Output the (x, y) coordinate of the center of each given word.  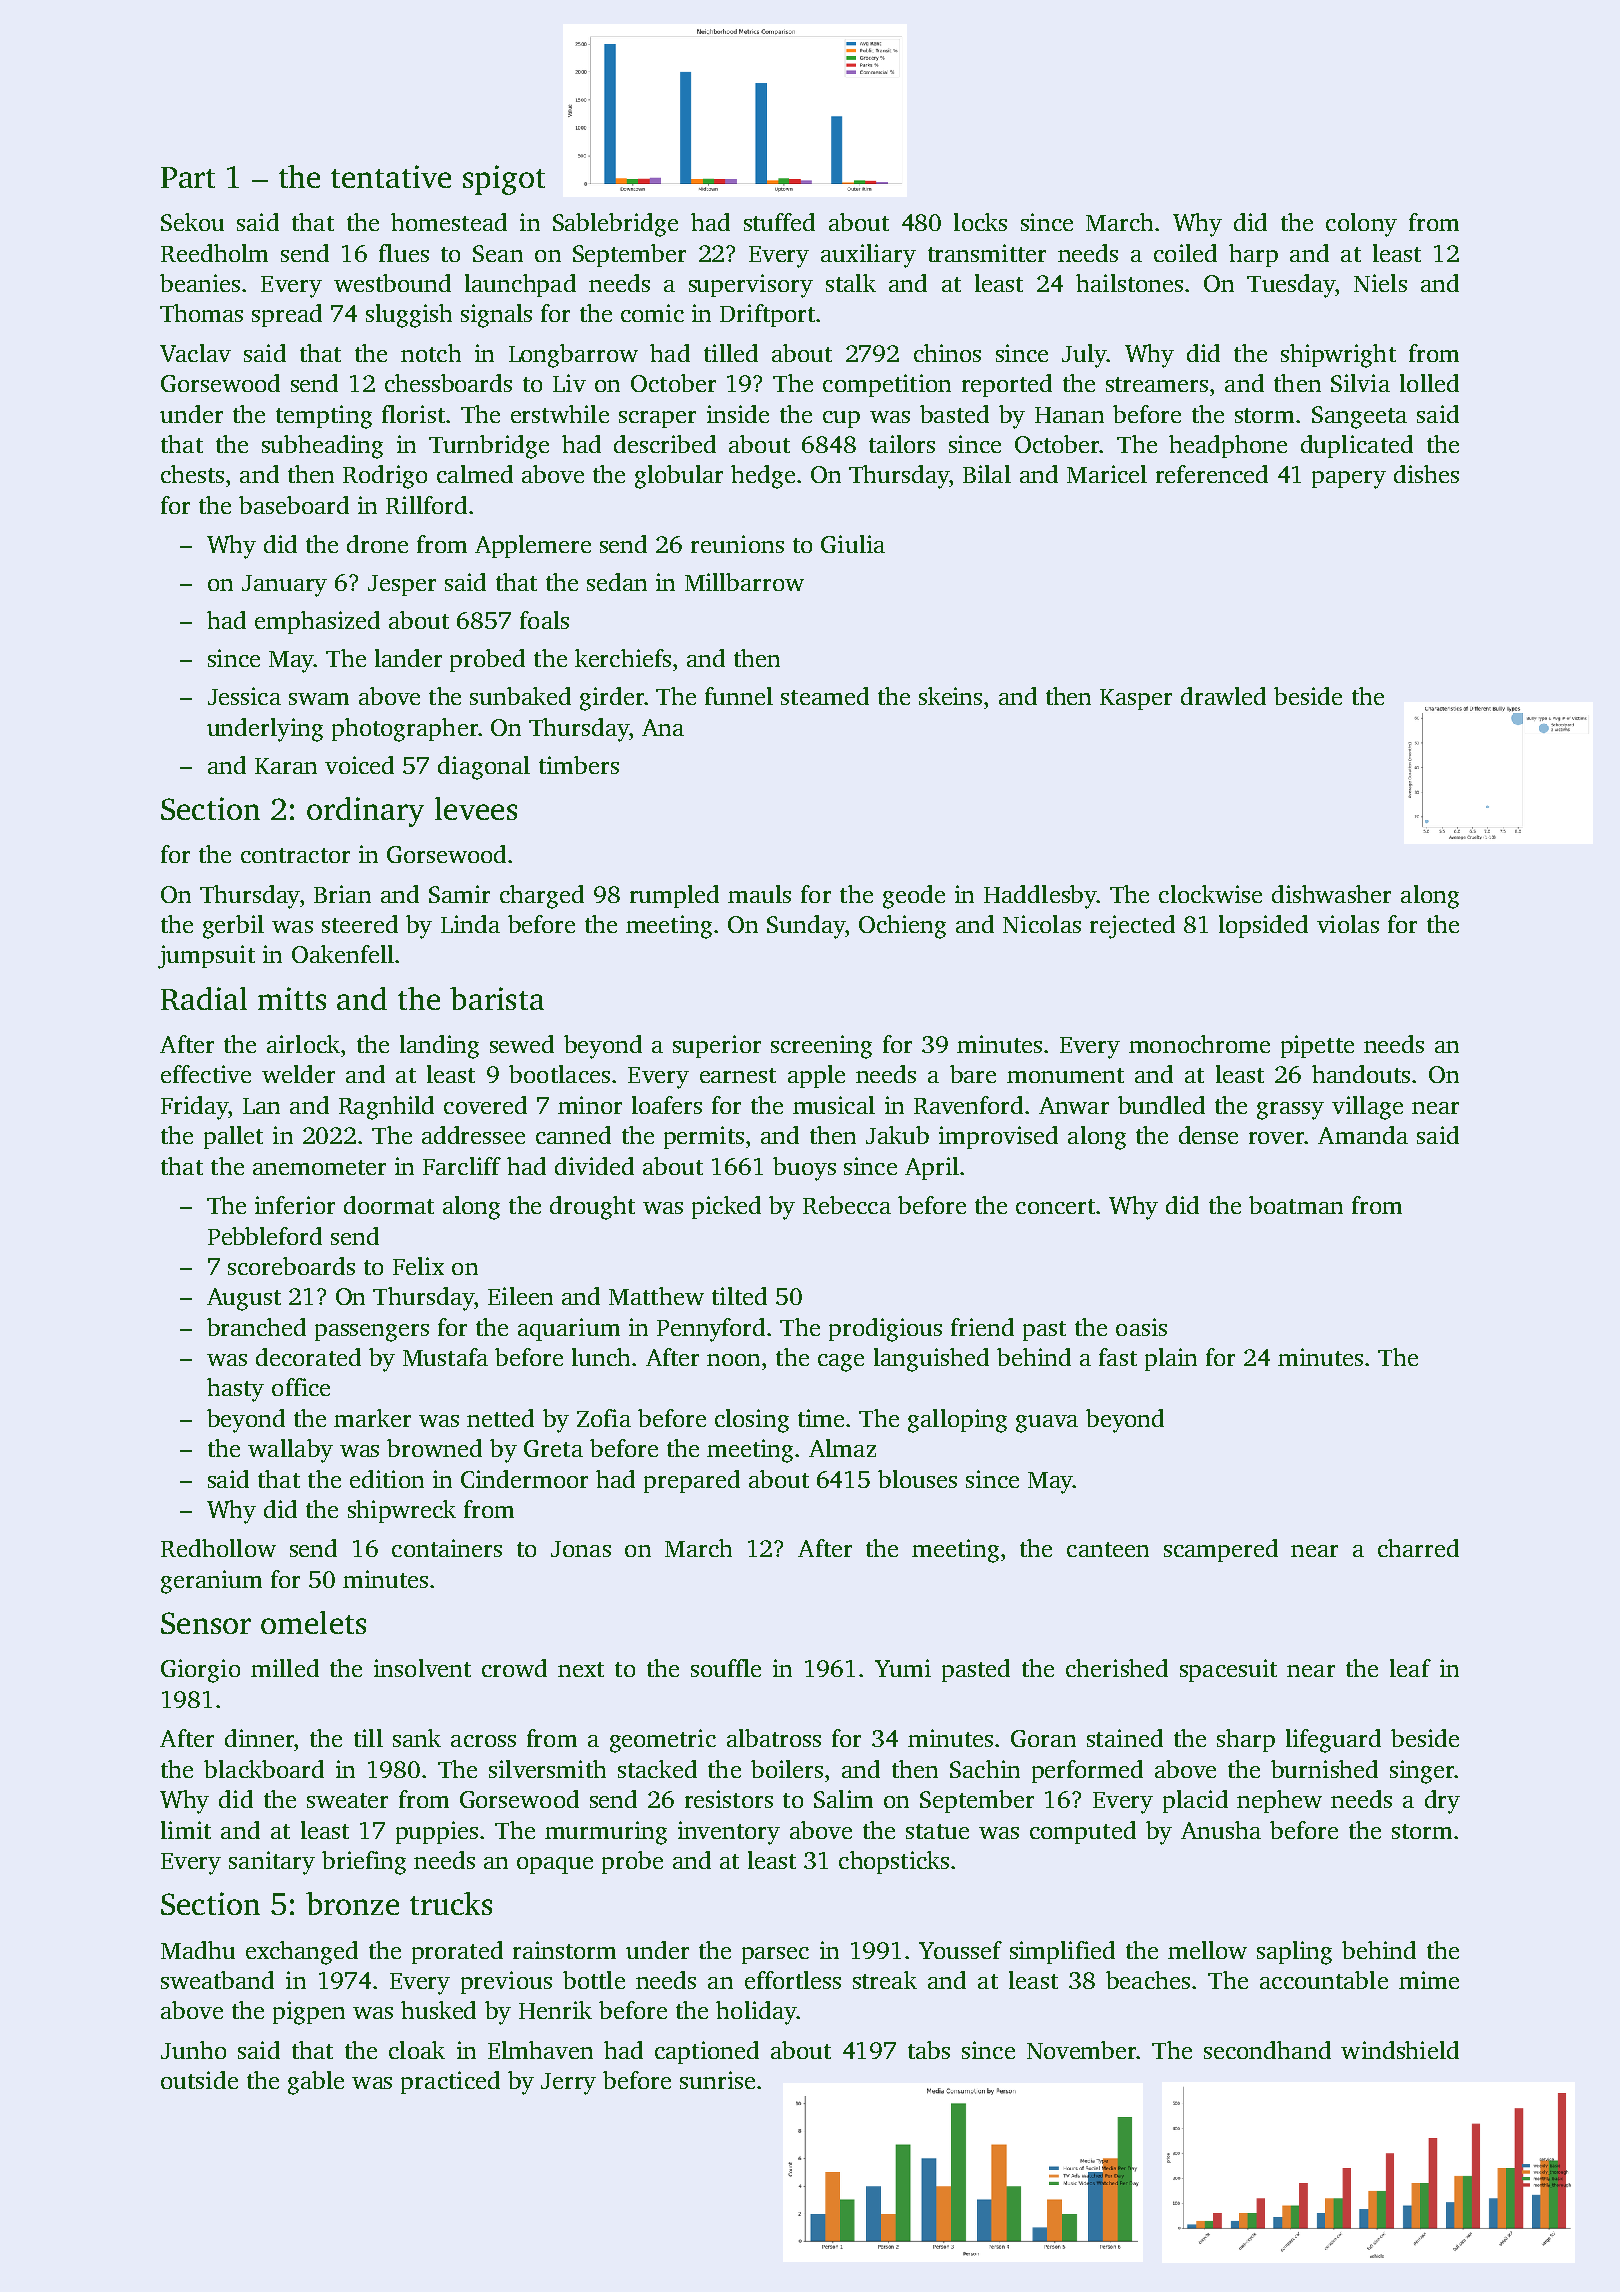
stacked (657, 1769)
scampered (1221, 1550)
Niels (1380, 283)
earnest (738, 1075)
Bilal (987, 474)
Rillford (426, 505)
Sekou (192, 222)
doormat (389, 1205)
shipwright (1338, 356)
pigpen (309, 2013)
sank (417, 1738)
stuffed (779, 222)
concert (1055, 1206)
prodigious (885, 1330)
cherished (1117, 1668)
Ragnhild (386, 1108)
